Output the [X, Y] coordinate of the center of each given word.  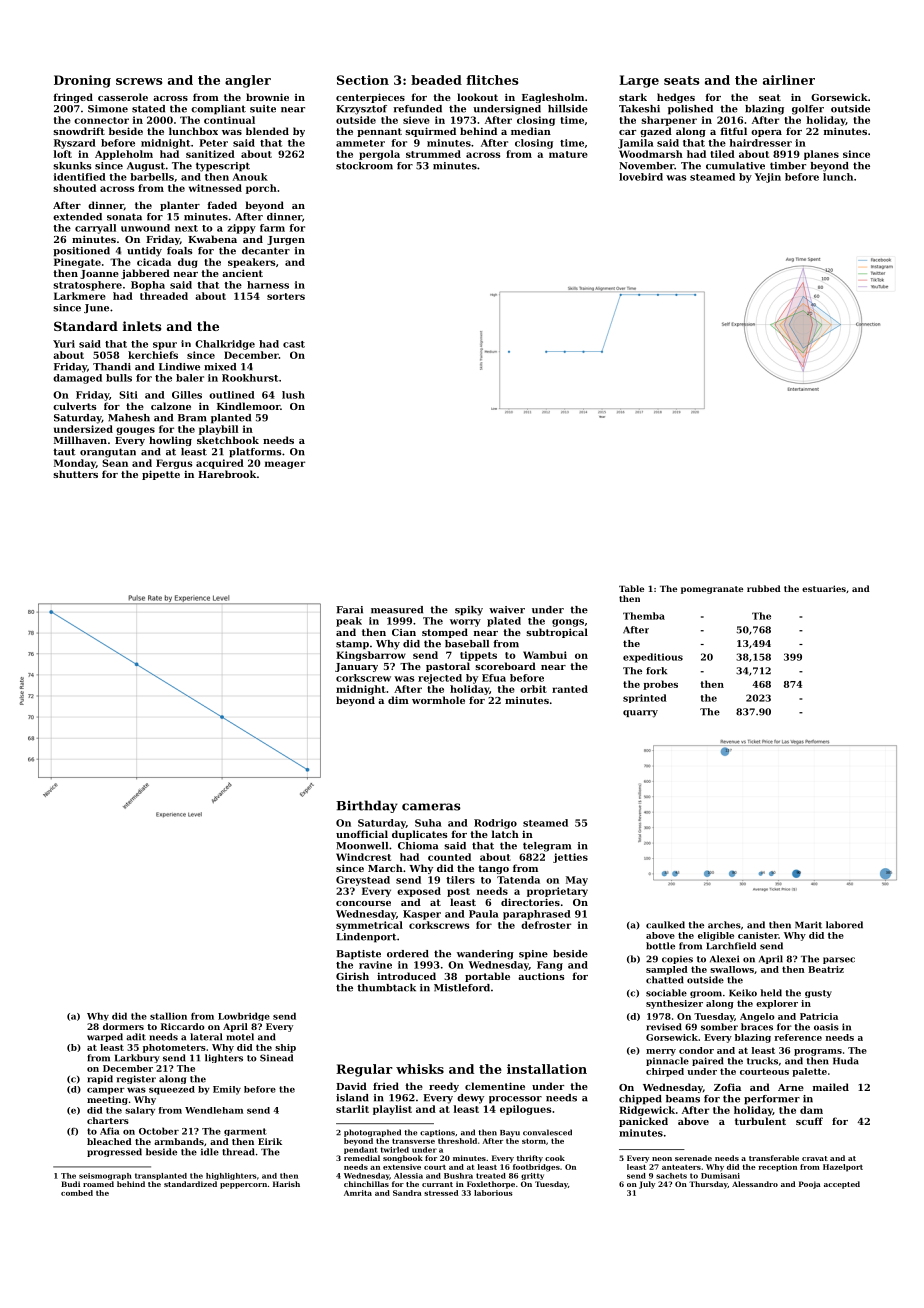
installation [547, 1069]
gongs [568, 623]
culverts [75, 406]
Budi [70, 1184]
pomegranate [712, 590]
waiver [507, 610]
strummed [433, 154]
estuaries [824, 588]
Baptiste [358, 955]
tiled [723, 154]
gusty [818, 994]
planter [180, 206]
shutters [75, 474]
